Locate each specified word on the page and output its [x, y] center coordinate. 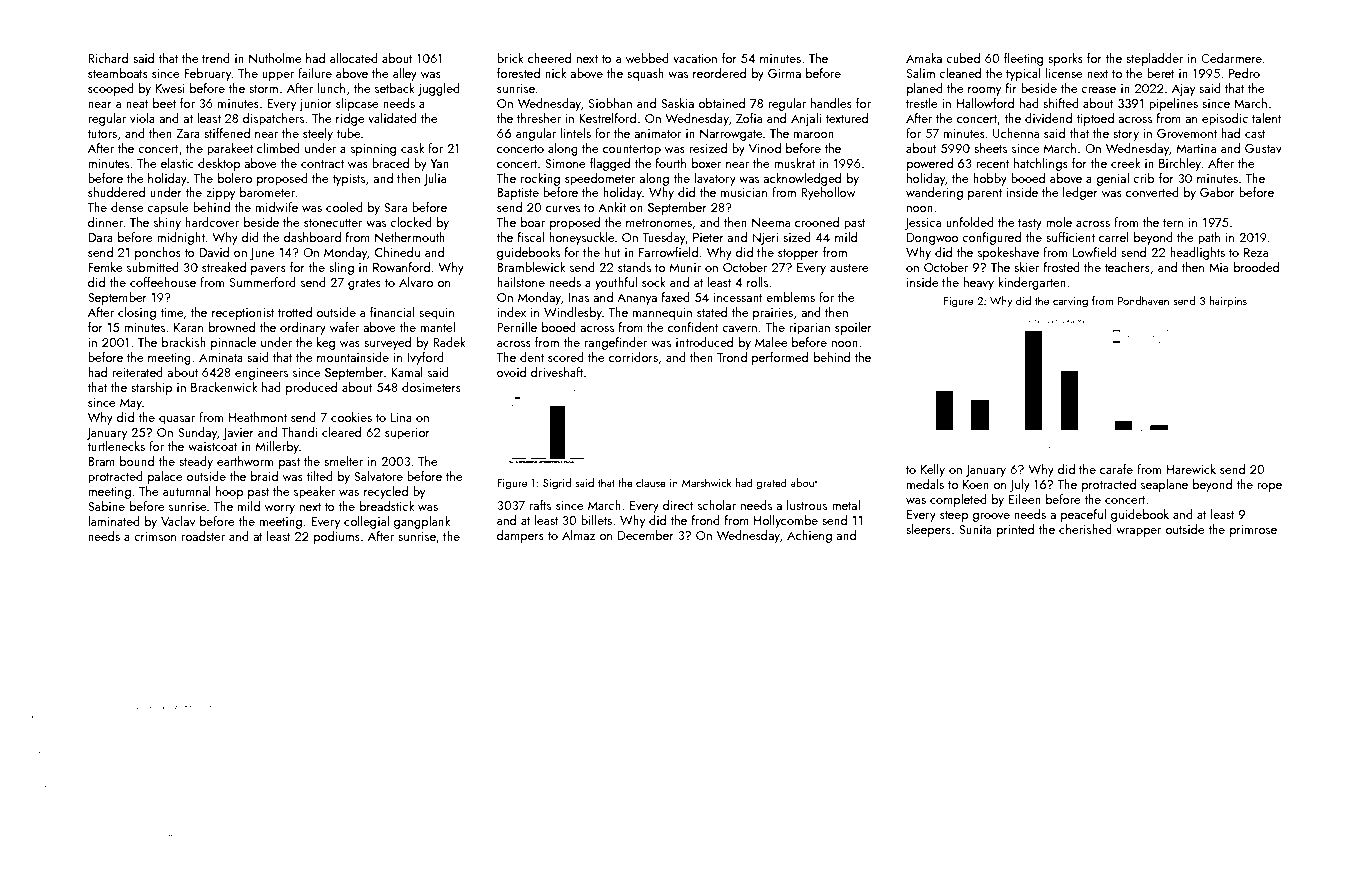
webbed [647, 58]
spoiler [853, 328]
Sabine [106, 506]
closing [137, 313]
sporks [1065, 59]
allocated [354, 58]
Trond [732, 357]
